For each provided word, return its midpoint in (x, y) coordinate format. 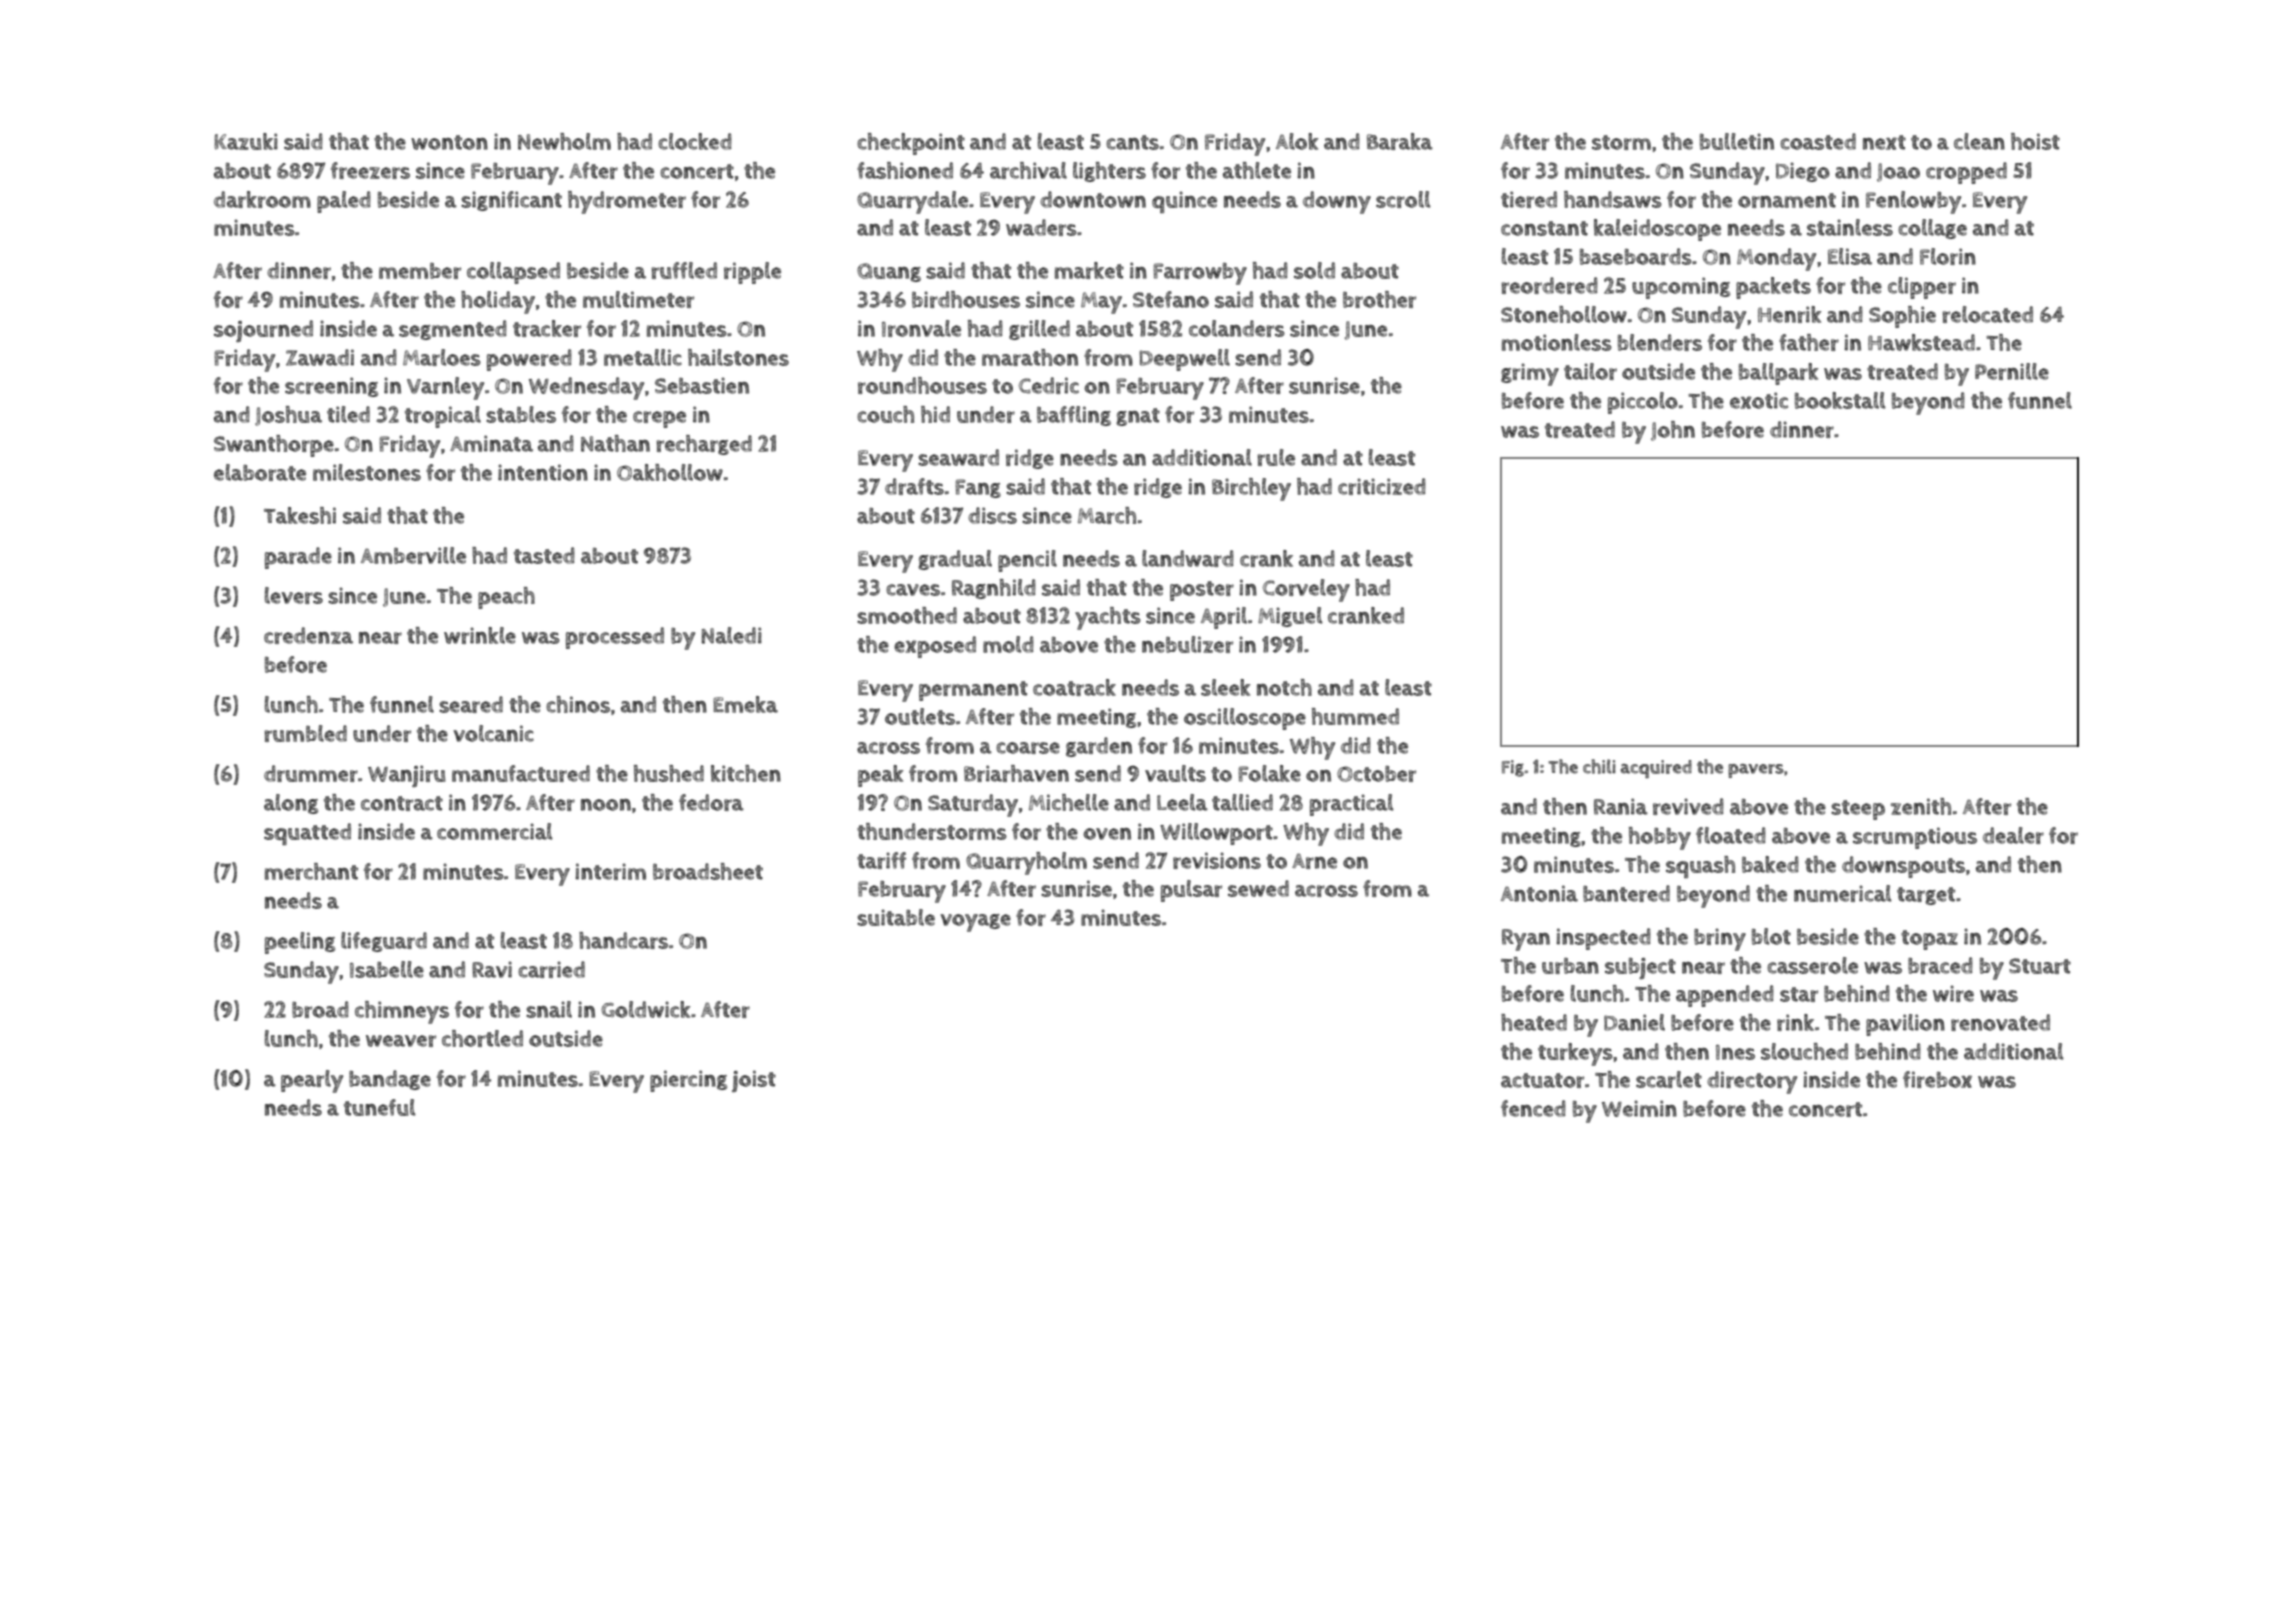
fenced (1533, 1108)
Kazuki (246, 141)
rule (1276, 457)
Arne (1314, 861)
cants (1132, 142)
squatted (307, 834)
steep (1858, 810)
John (1673, 431)
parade (298, 558)
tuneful (380, 1107)
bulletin (1737, 141)
